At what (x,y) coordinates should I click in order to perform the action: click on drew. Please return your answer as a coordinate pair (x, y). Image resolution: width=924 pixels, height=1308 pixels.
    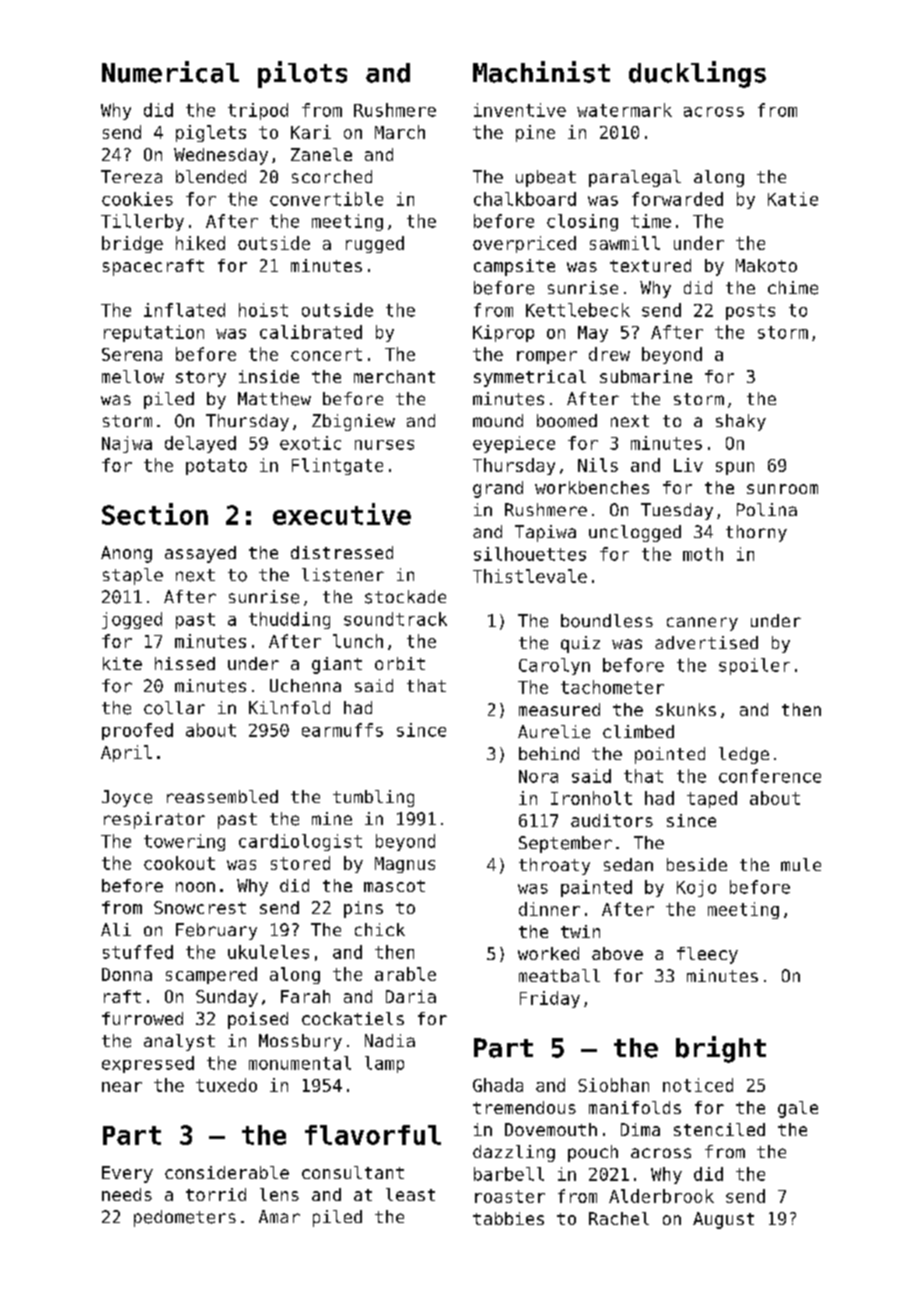
    Looking at the image, I should click on (609, 354).
